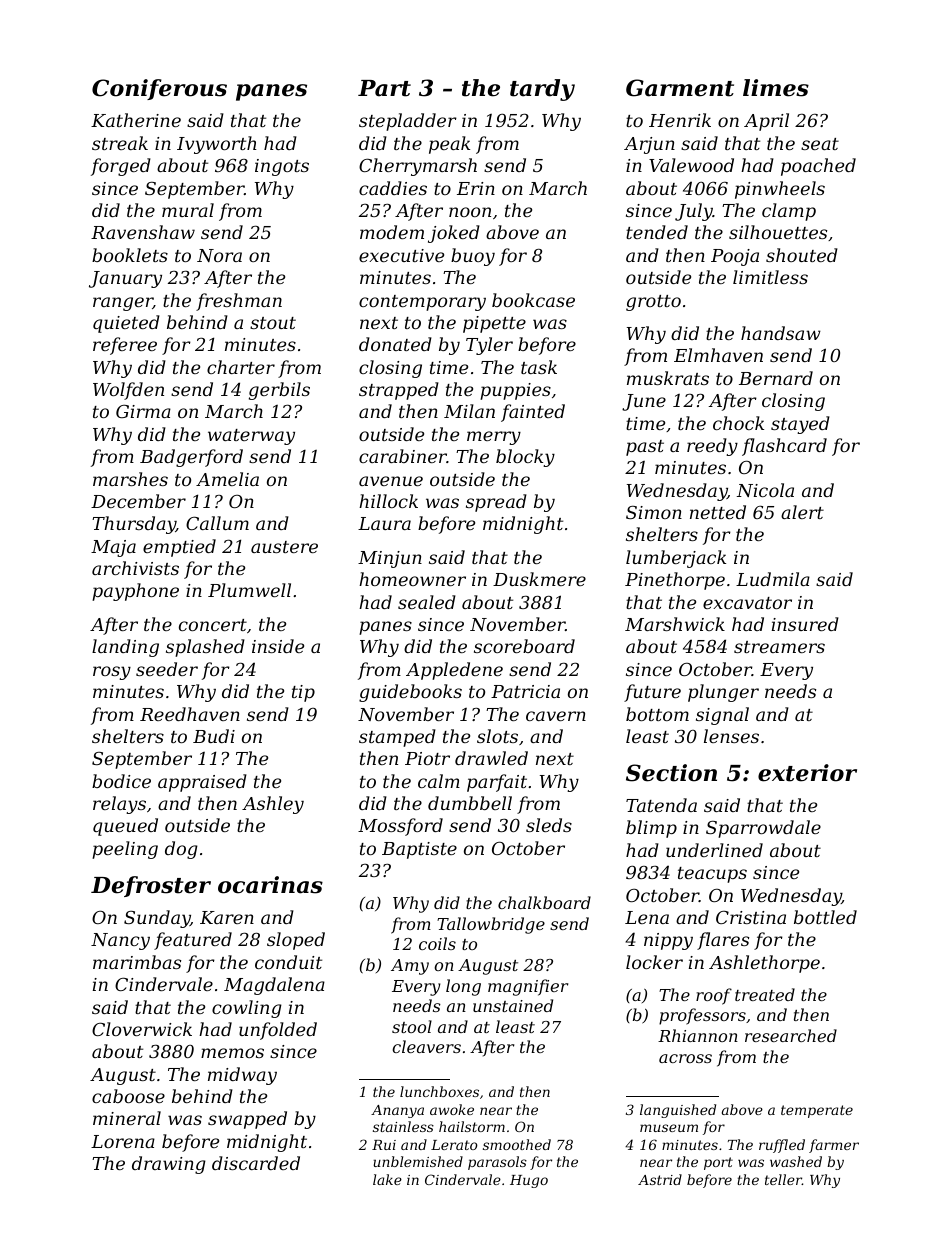 This document has height=1233, width=952. Describe the element at coordinates (660, 1179) in the document. I see `Astrid` at that location.
